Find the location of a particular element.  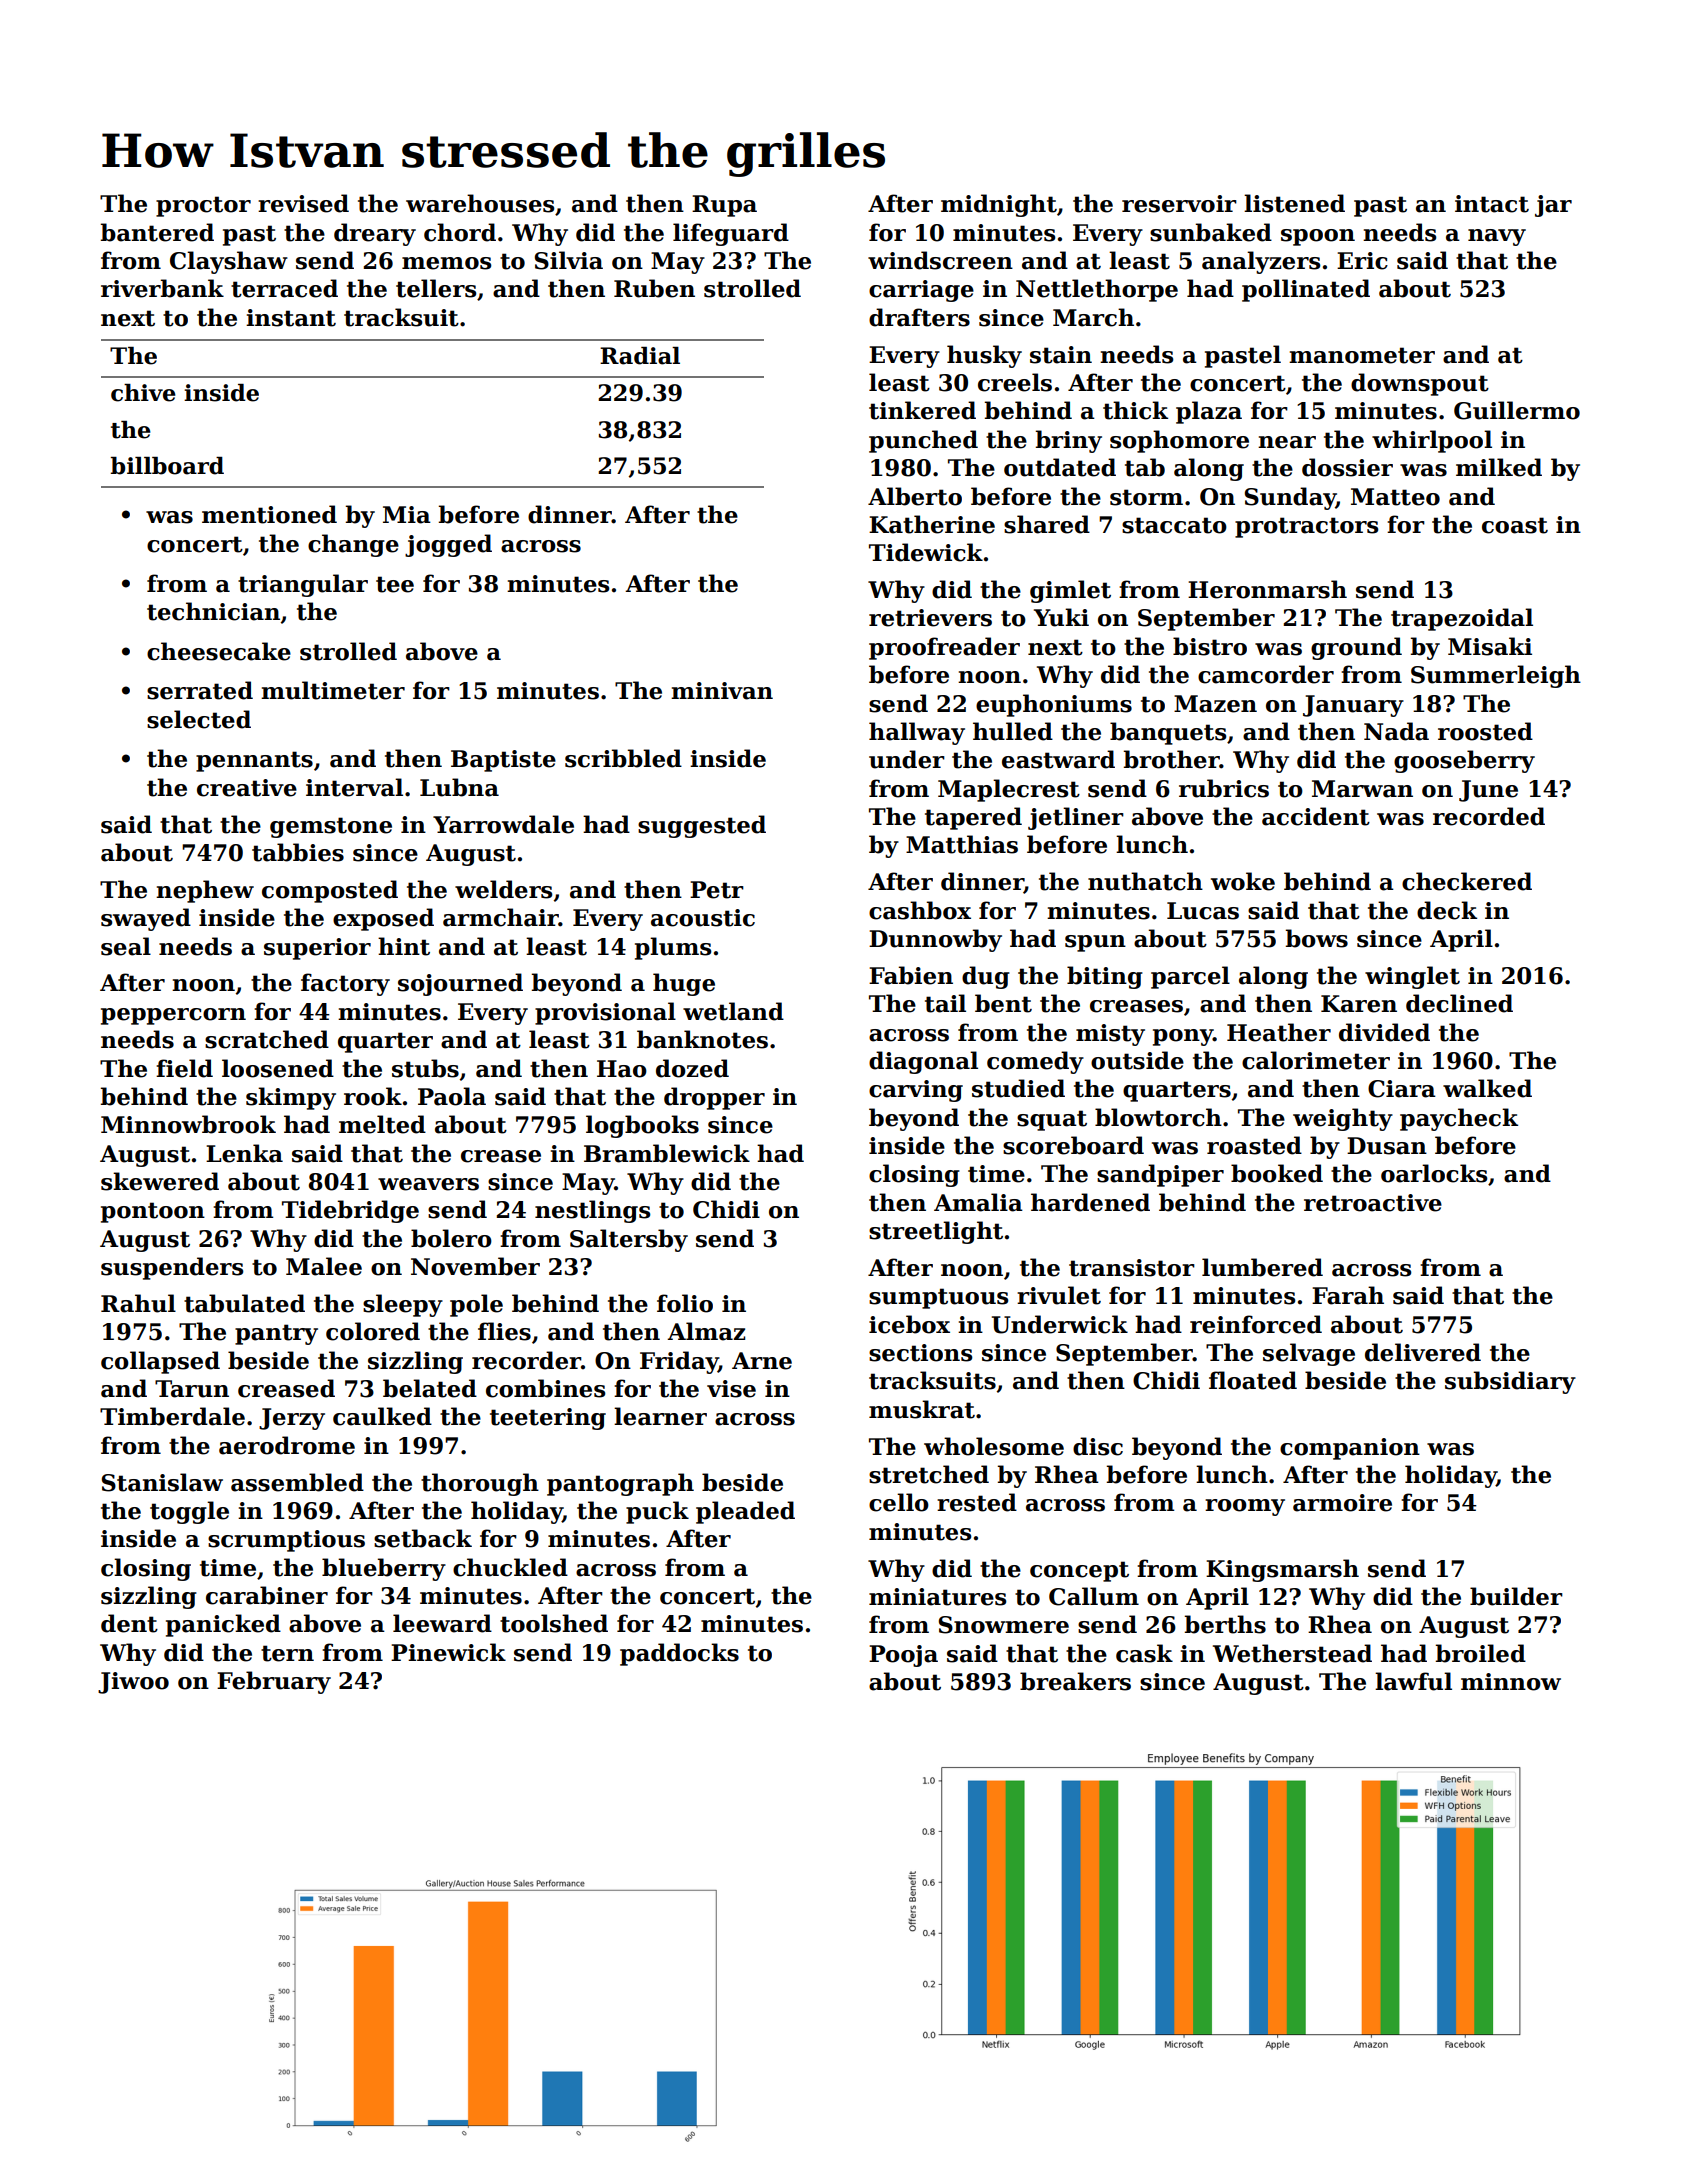

tail is located at coordinates (945, 1003).
